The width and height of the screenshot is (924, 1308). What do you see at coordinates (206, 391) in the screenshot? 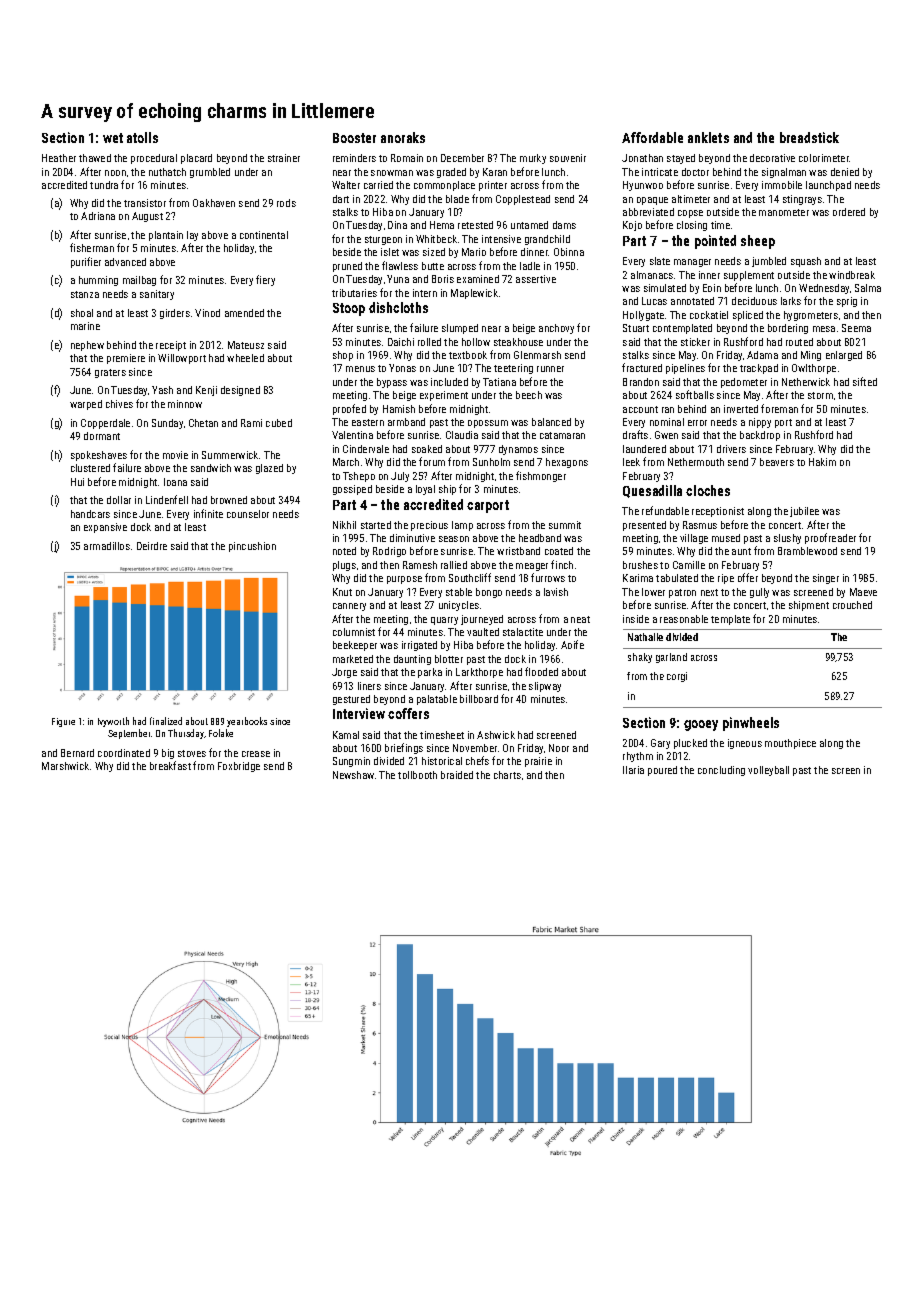
I see `Kenji` at bounding box center [206, 391].
